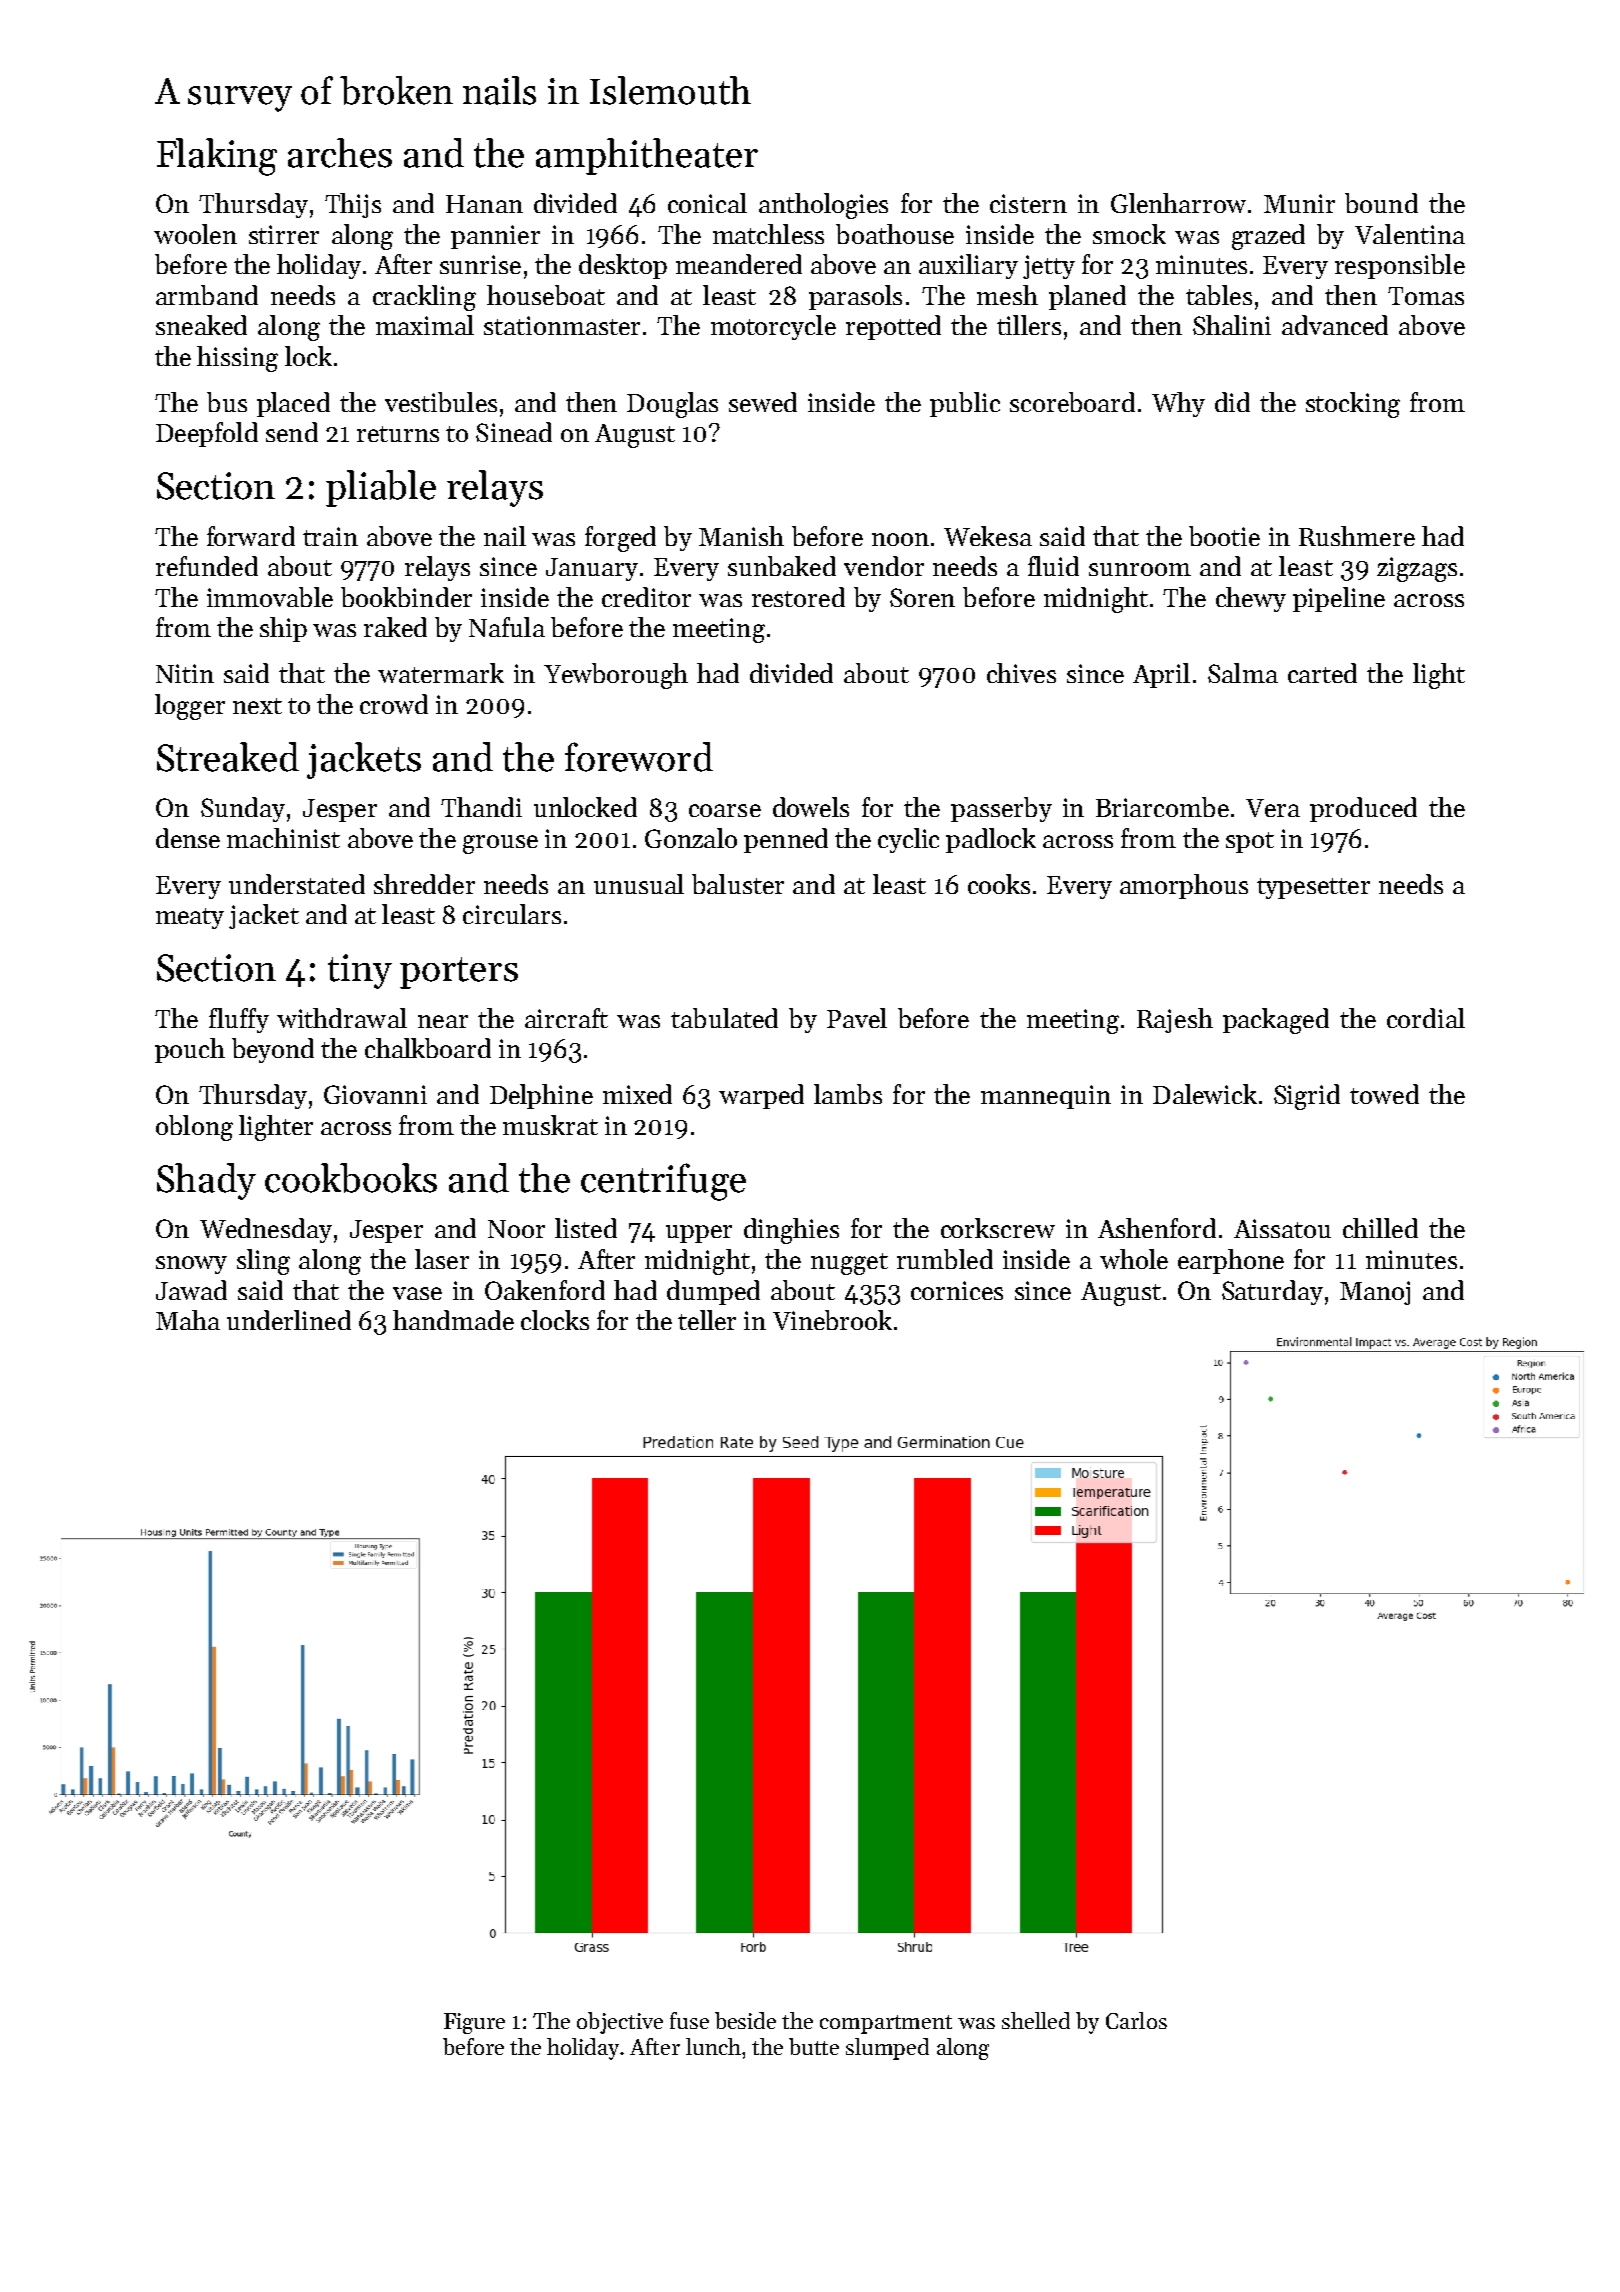 This screenshot has height=2292, width=1620. What do you see at coordinates (620, 2023) in the screenshot?
I see `objective` at bounding box center [620, 2023].
